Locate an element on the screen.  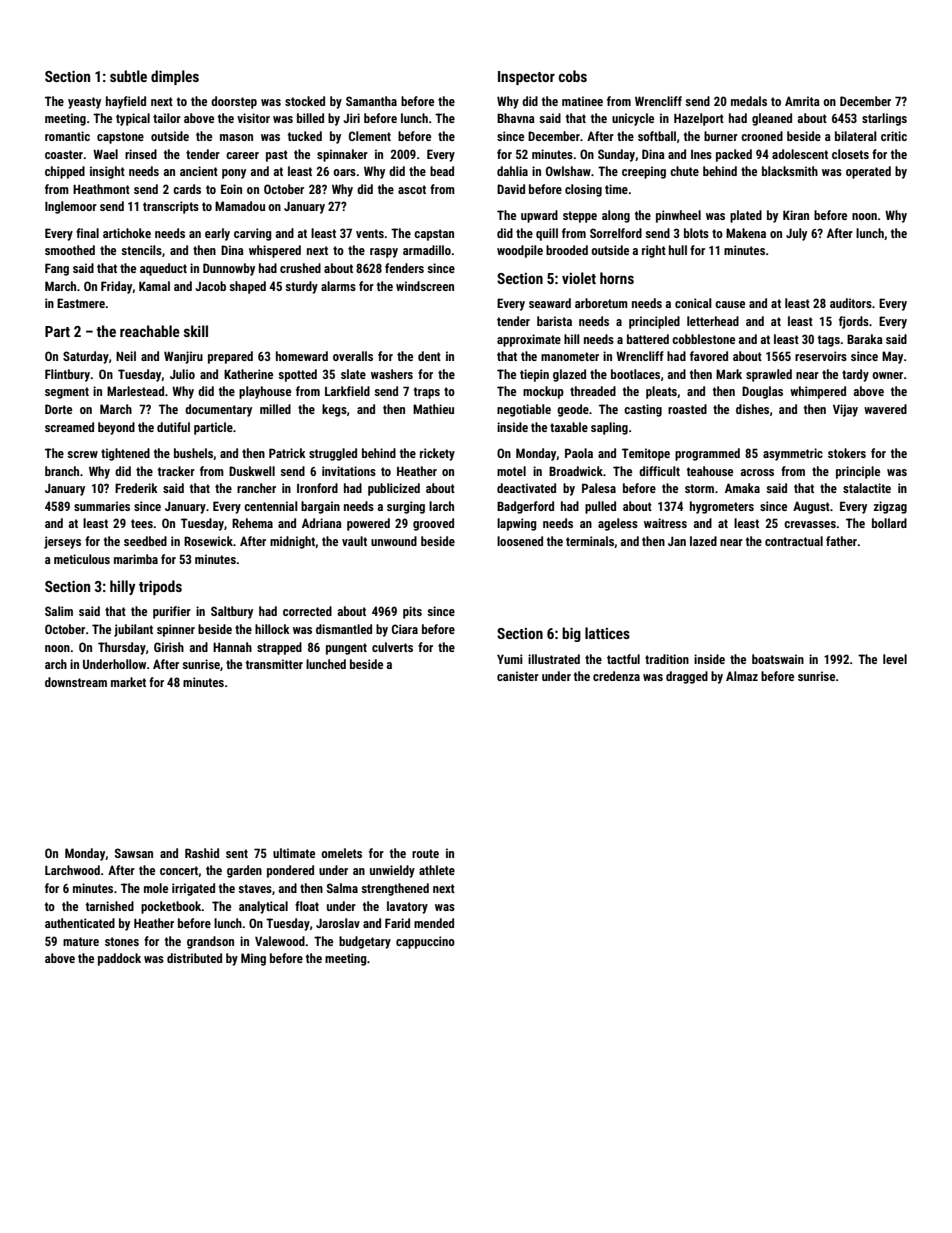
subtle is located at coordinates (128, 76).
